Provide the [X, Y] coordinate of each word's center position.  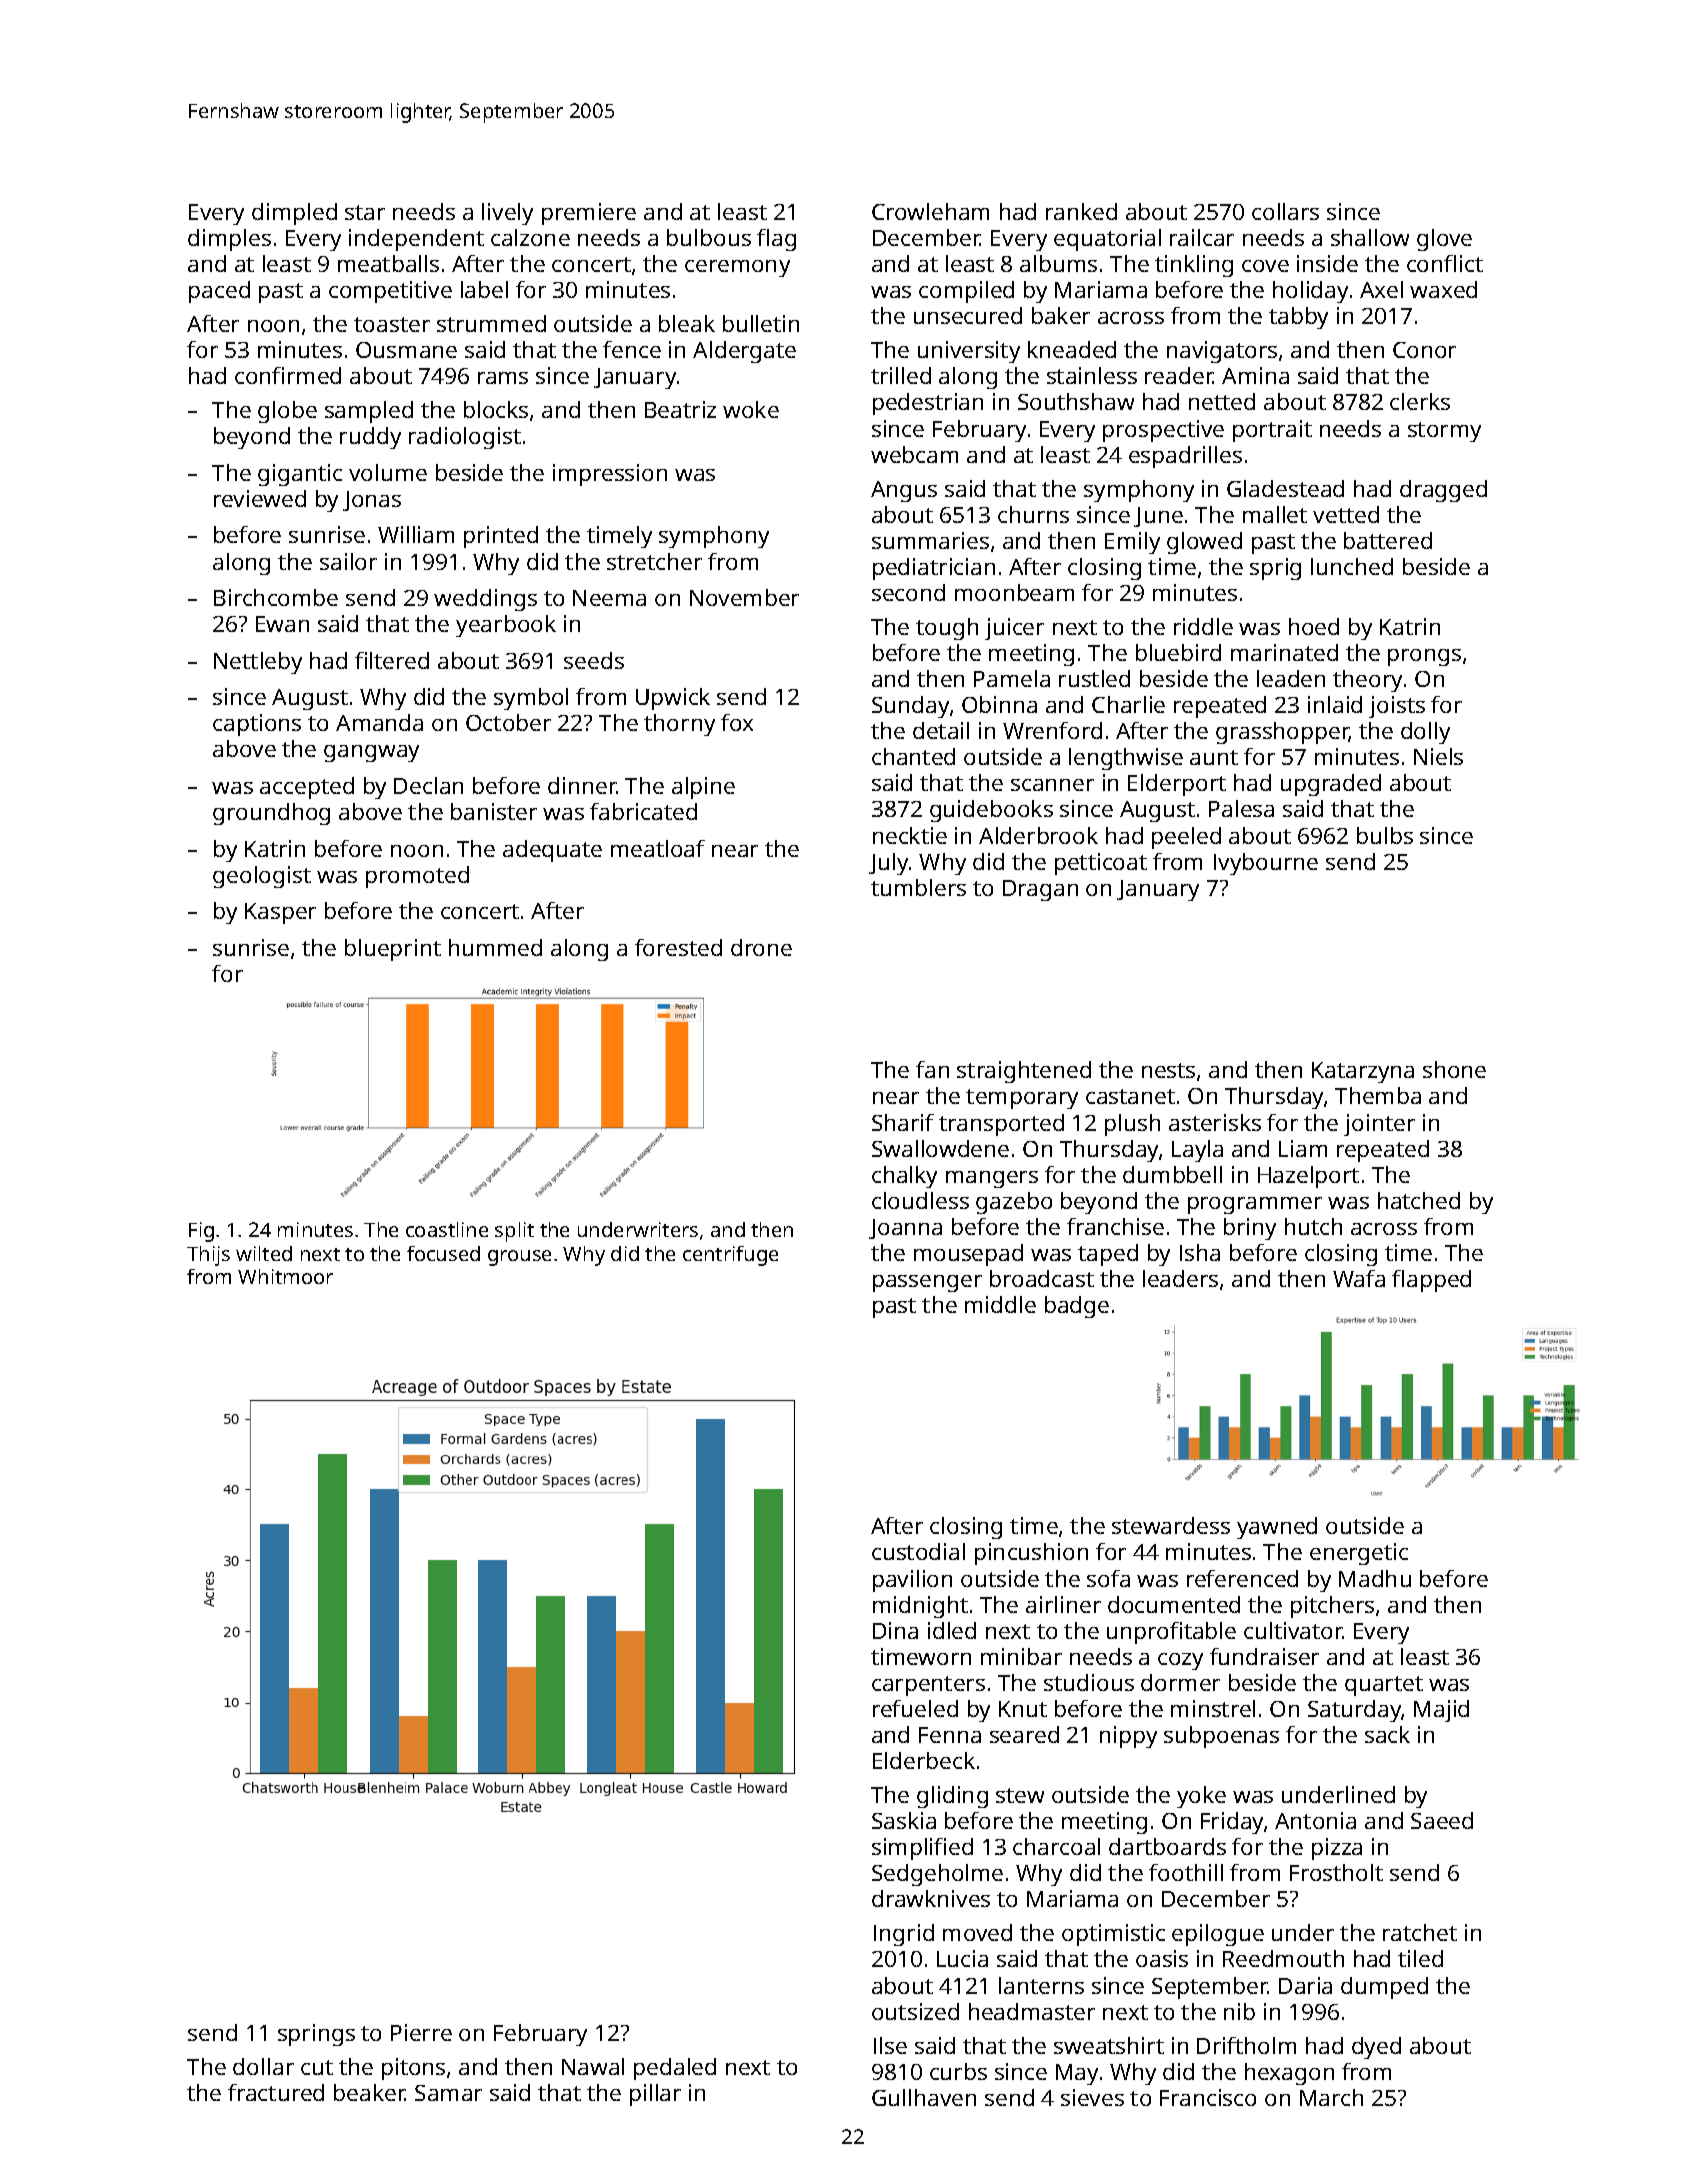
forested [678, 947]
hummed [495, 947]
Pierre [421, 2032]
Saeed [1442, 1820]
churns [1033, 514]
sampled [369, 412]
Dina [895, 1630]
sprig [1275, 569]
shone [1454, 1069]
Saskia [904, 1820]
